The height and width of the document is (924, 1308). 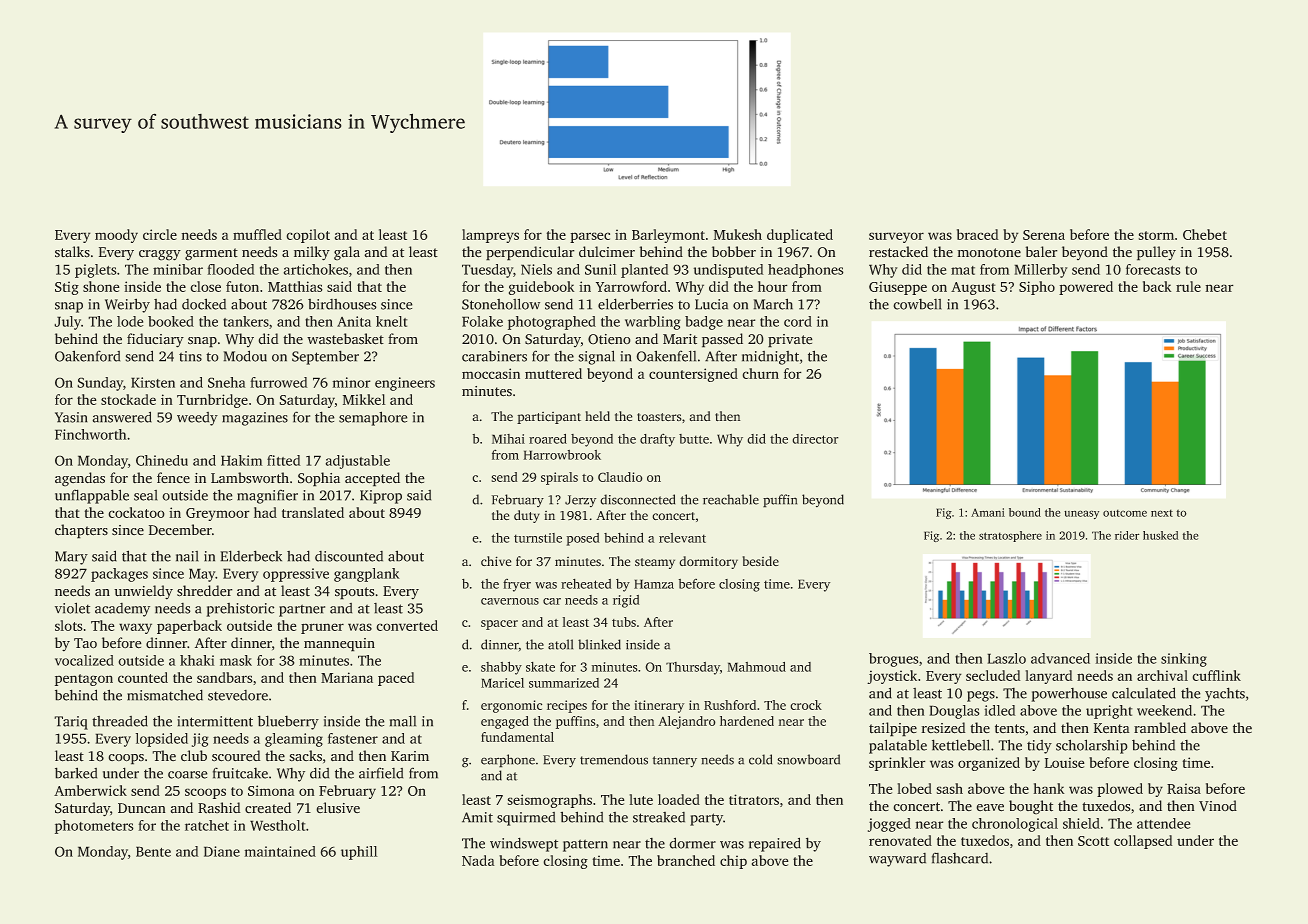 What do you see at coordinates (95, 271) in the document?
I see `piglets` at bounding box center [95, 271].
